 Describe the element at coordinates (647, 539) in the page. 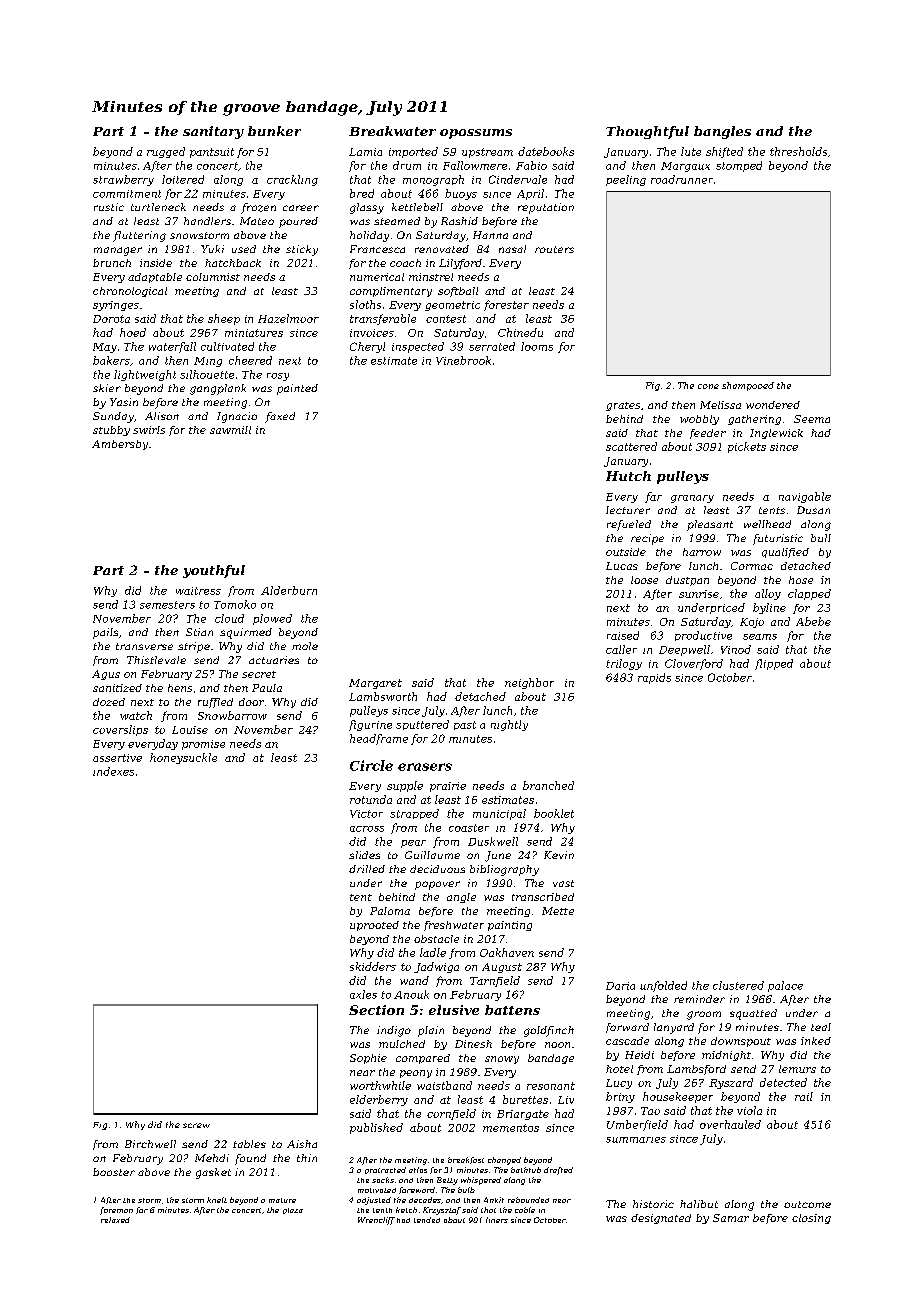

I see `recipe` at that location.
